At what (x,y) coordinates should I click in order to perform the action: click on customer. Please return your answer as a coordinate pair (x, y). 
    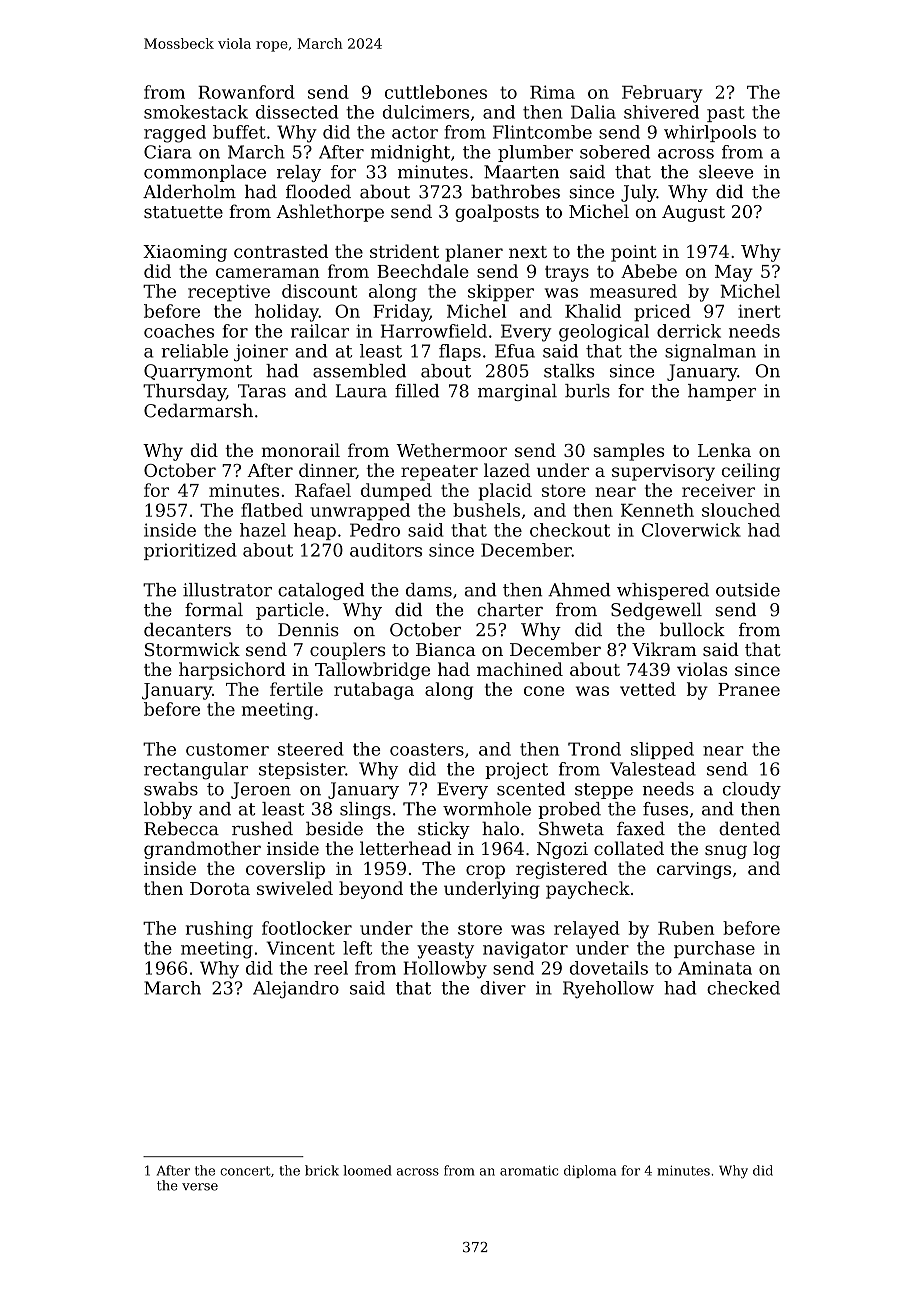
    Looking at the image, I should click on (227, 749).
